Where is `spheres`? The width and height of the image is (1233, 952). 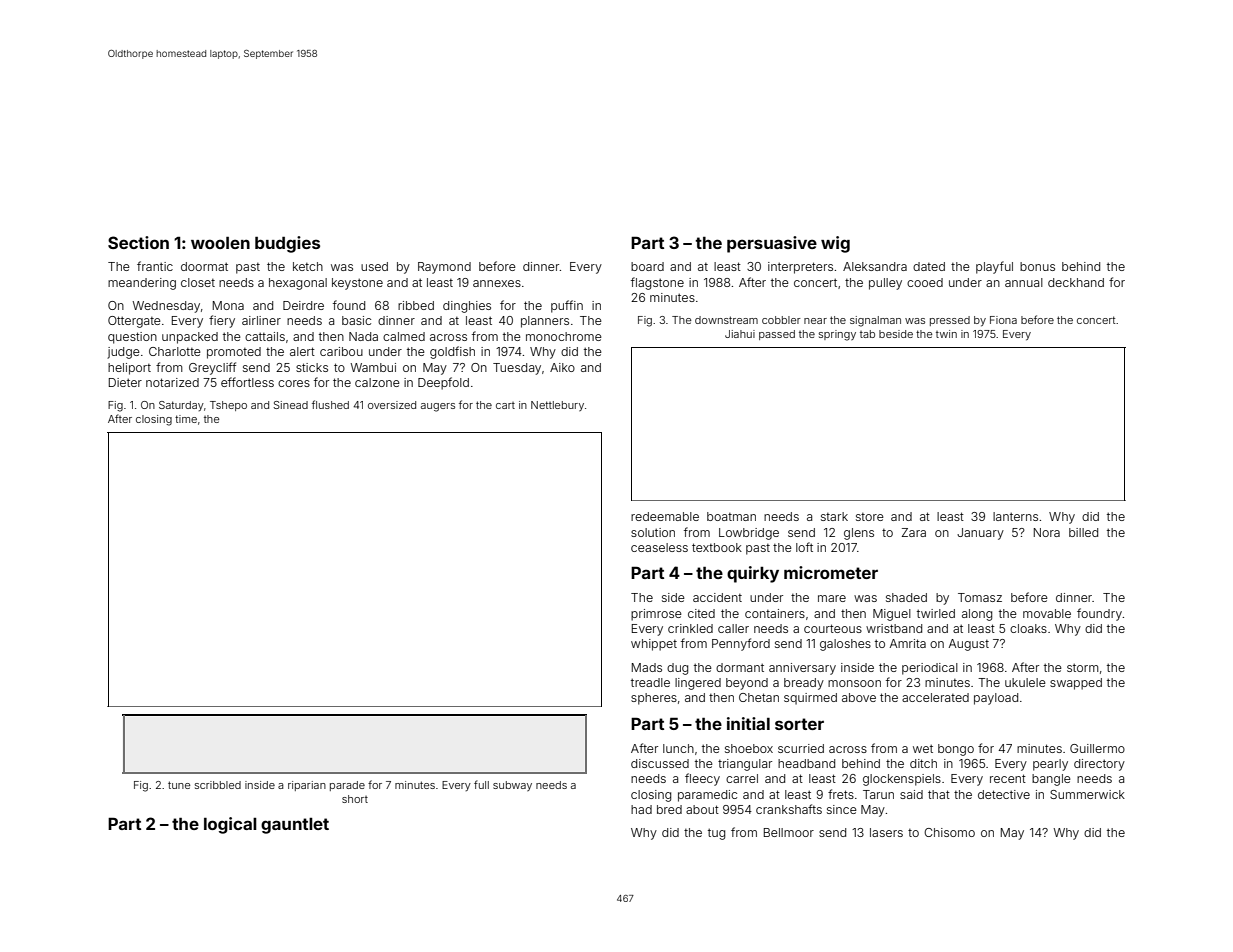 spheres is located at coordinates (654, 699).
